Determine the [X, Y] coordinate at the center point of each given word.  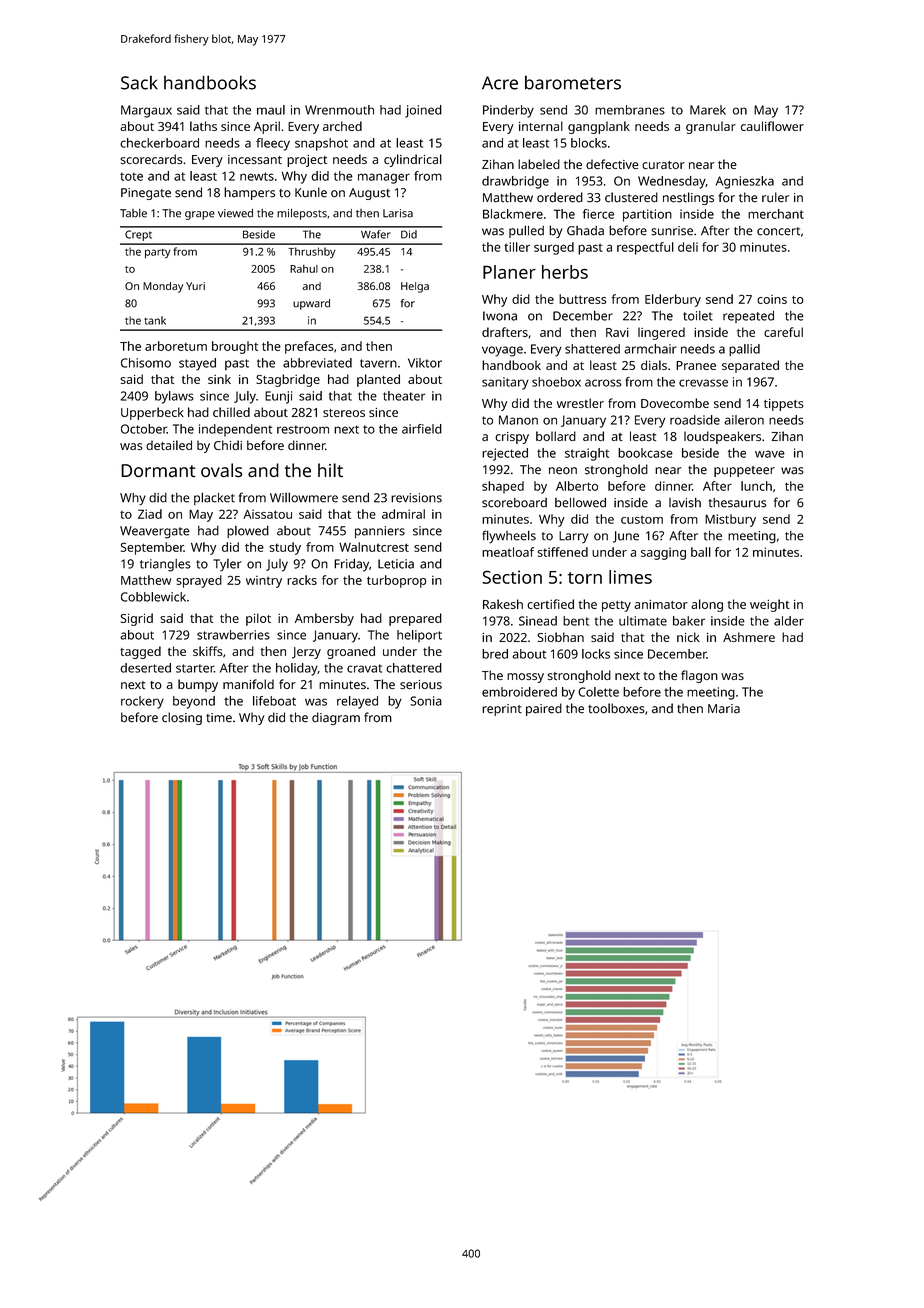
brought [235, 347]
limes [630, 577]
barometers [573, 82]
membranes [630, 110]
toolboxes [616, 708]
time [219, 718]
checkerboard [159, 143]
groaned [351, 652]
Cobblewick [153, 597]
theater [404, 396]
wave [770, 454]
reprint [502, 710]
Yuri [195, 286]
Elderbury [673, 300]
